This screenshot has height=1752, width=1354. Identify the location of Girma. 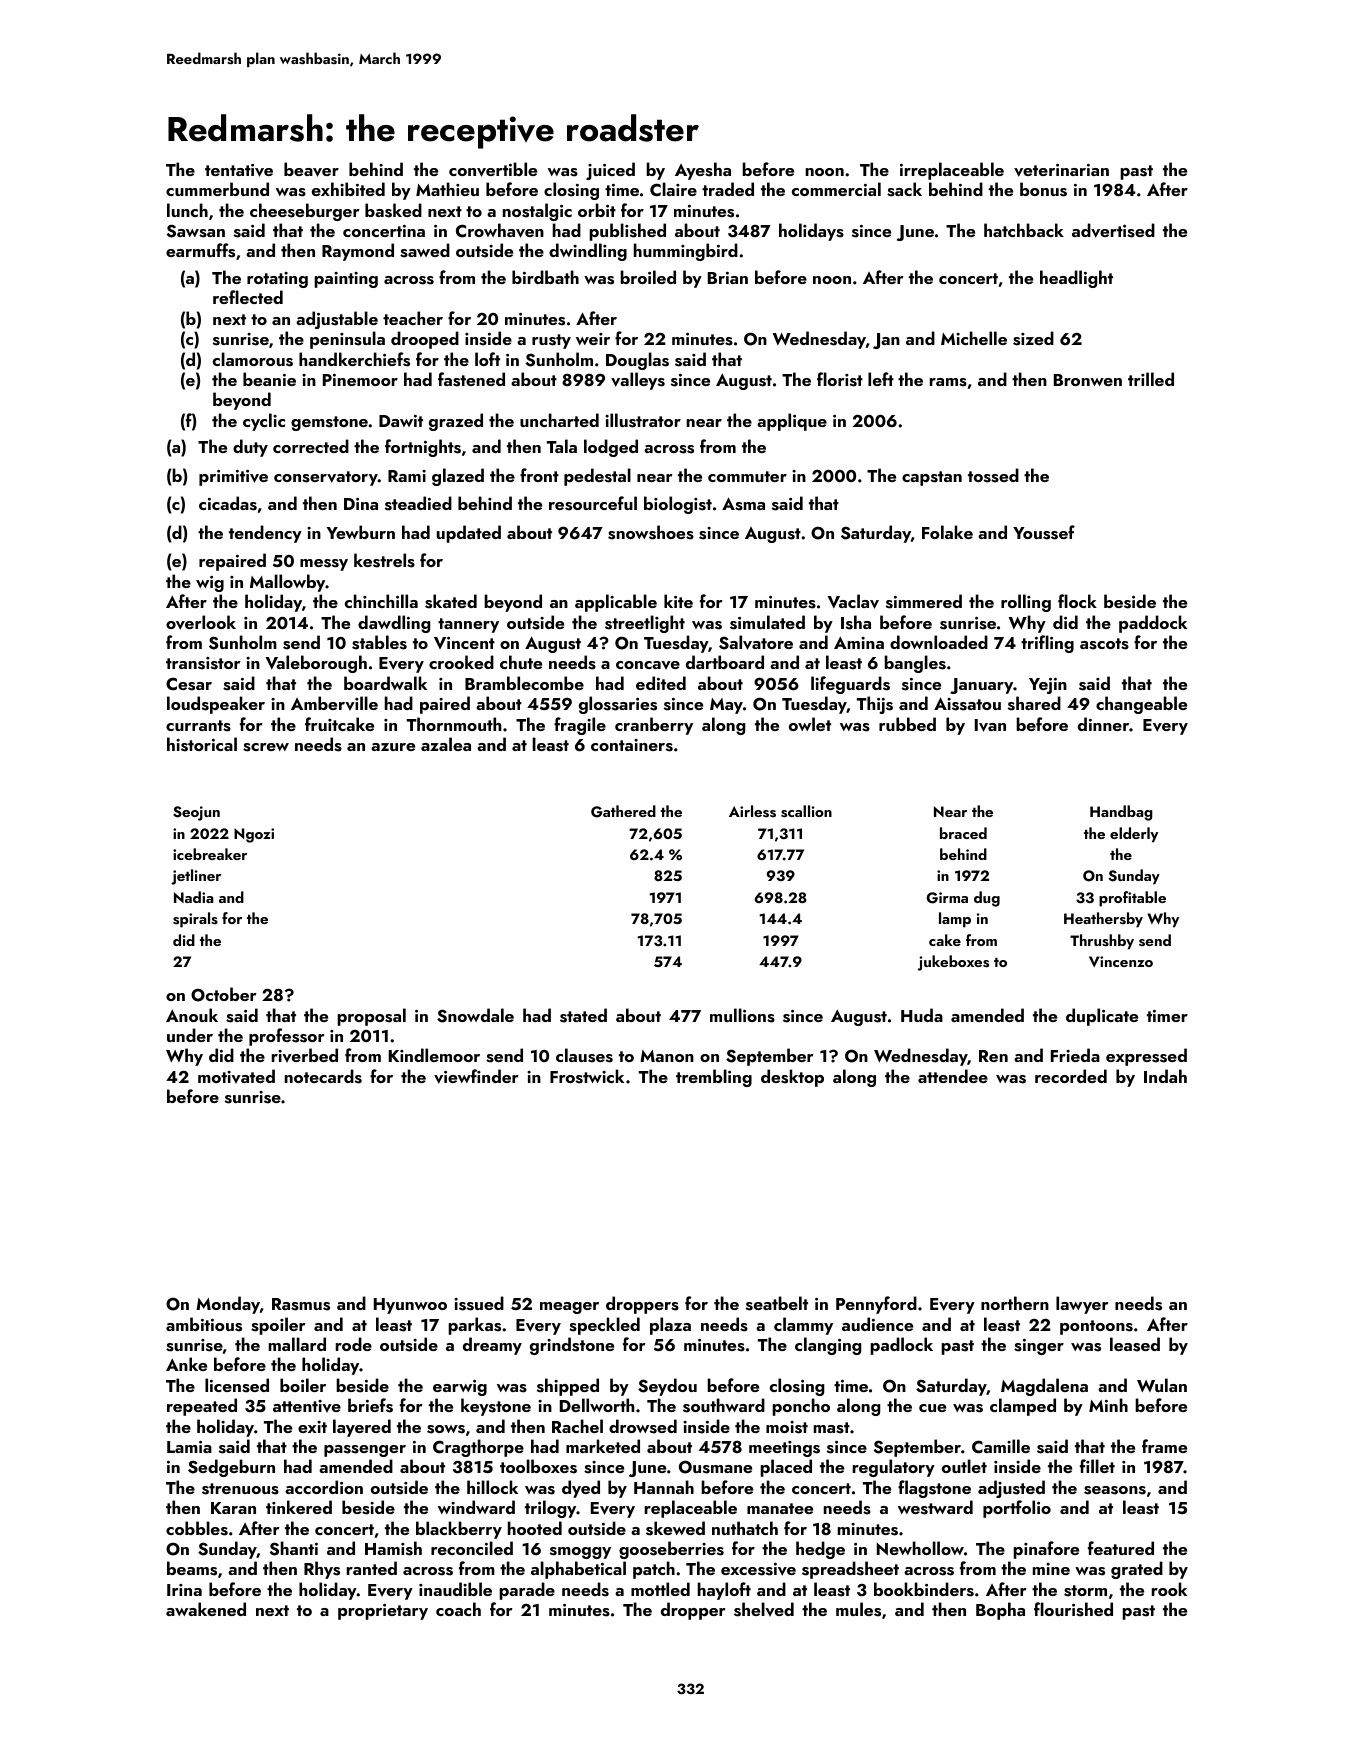
(947, 898).
